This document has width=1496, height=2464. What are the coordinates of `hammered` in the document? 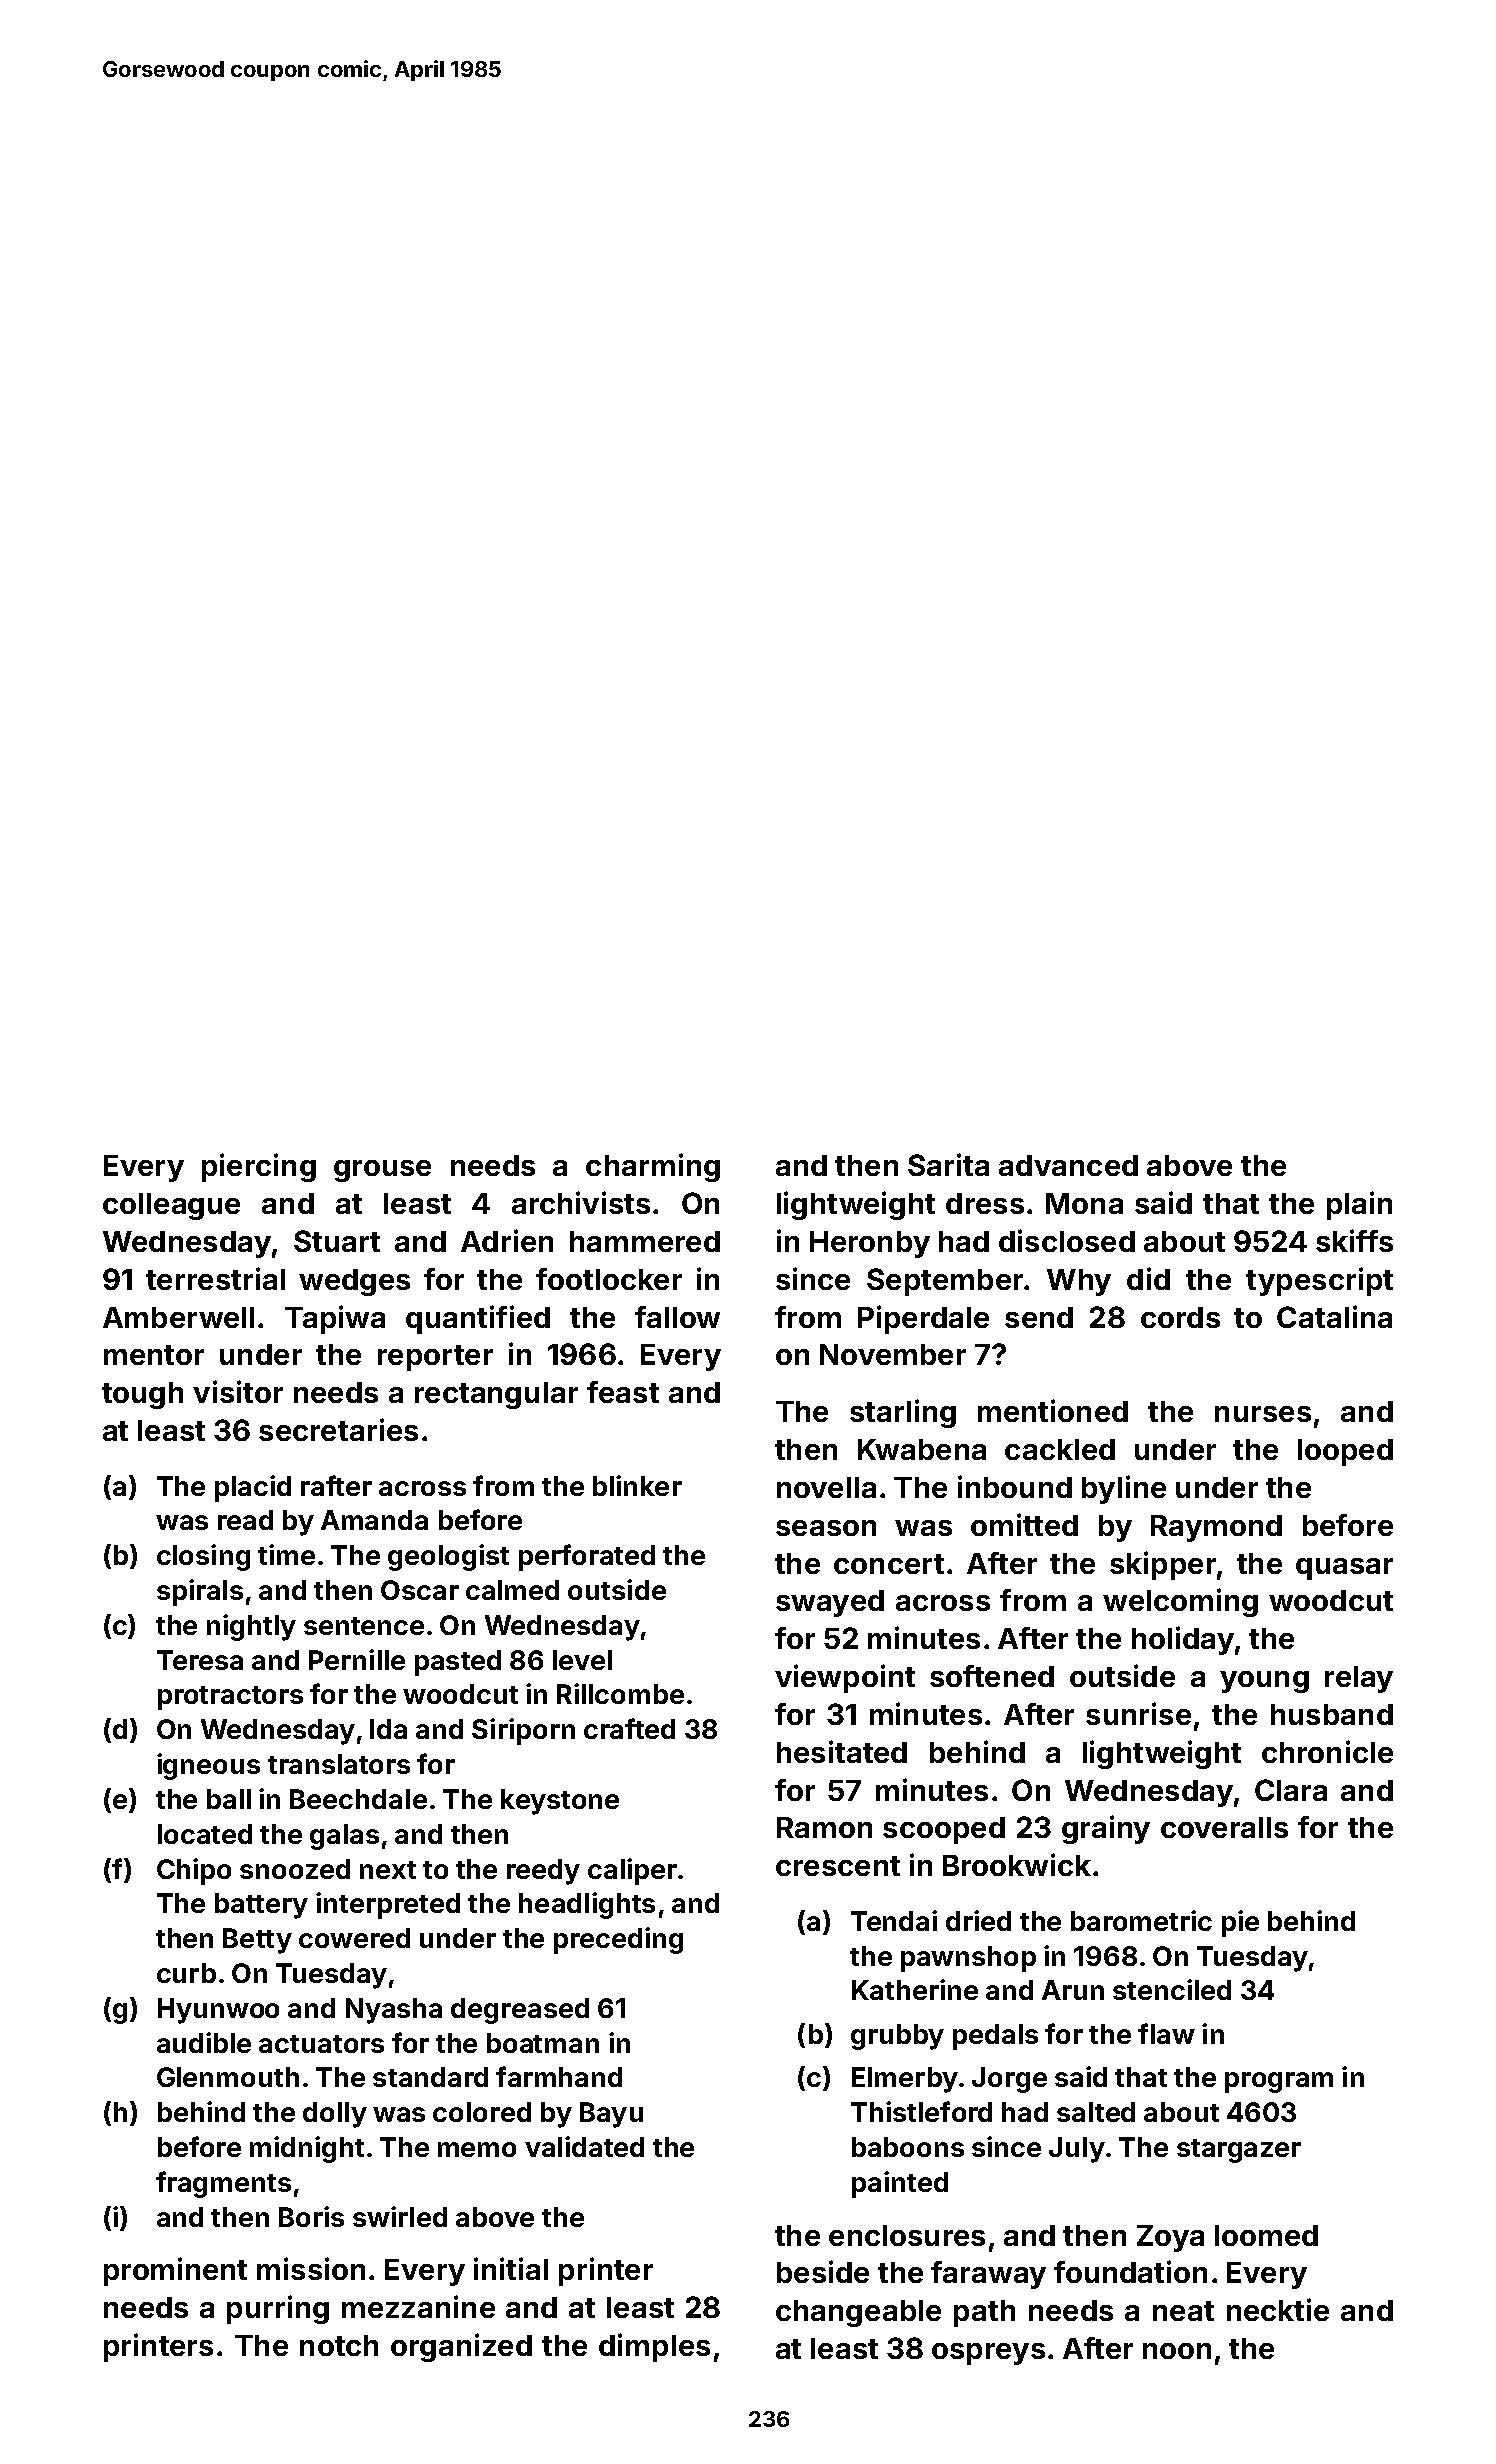 It's located at (645, 1241).
